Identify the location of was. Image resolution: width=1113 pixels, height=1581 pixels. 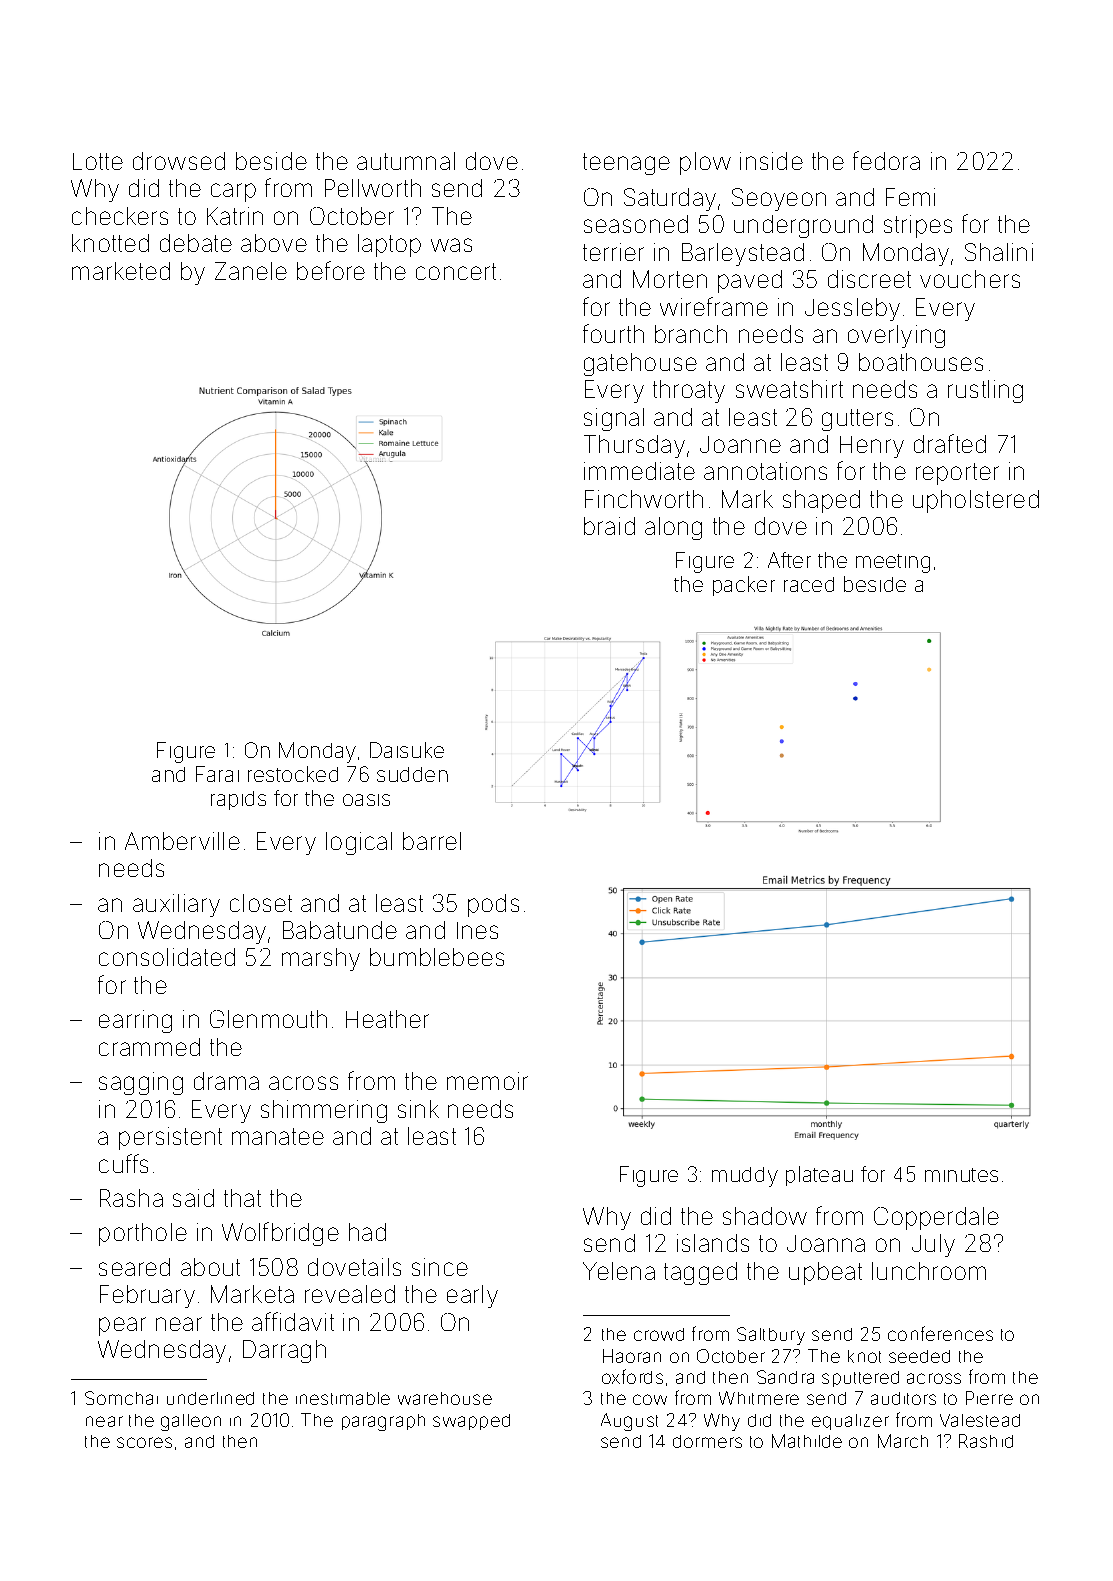
(451, 245).
